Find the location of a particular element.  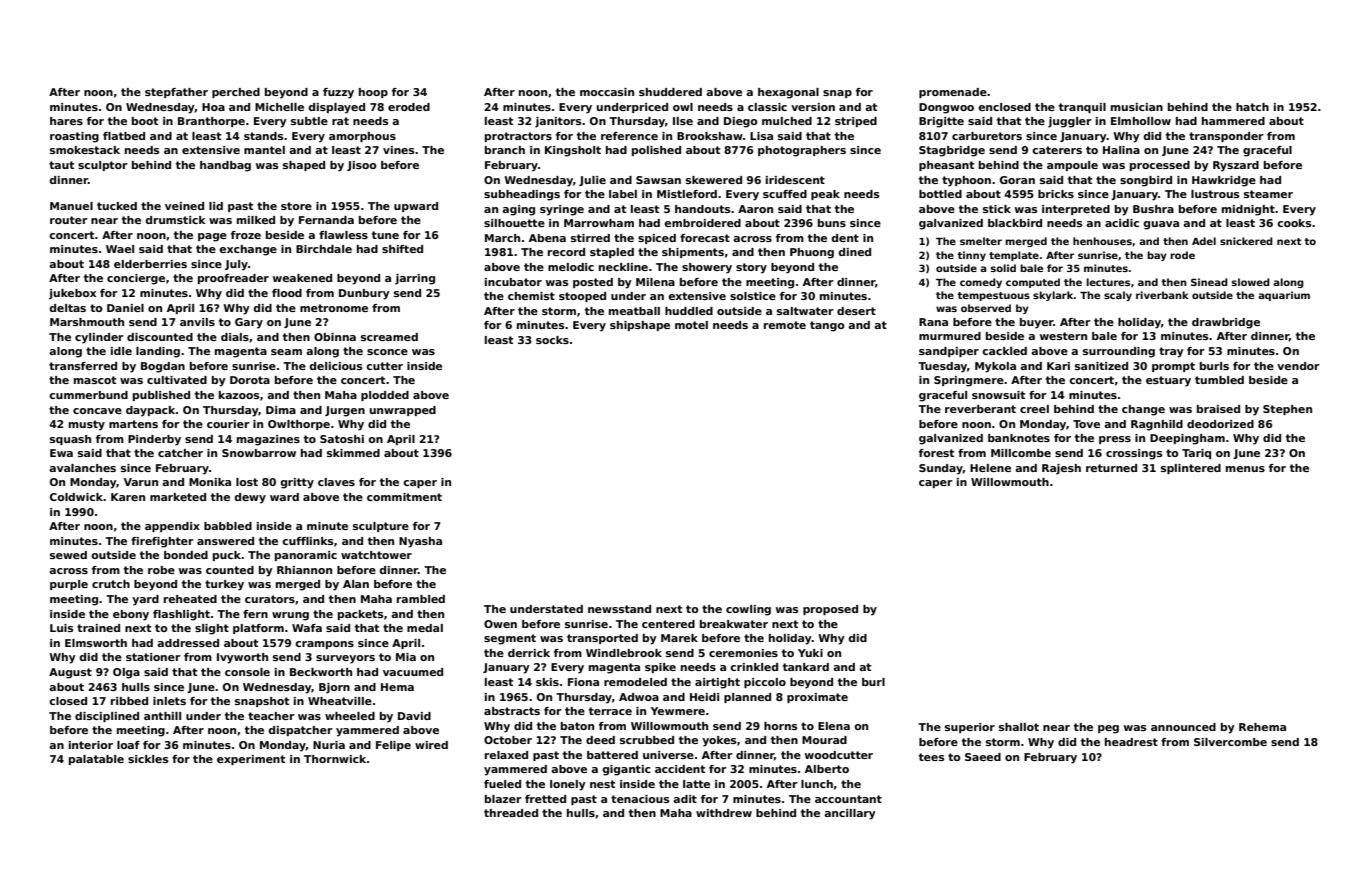

courier is located at coordinates (228, 424).
